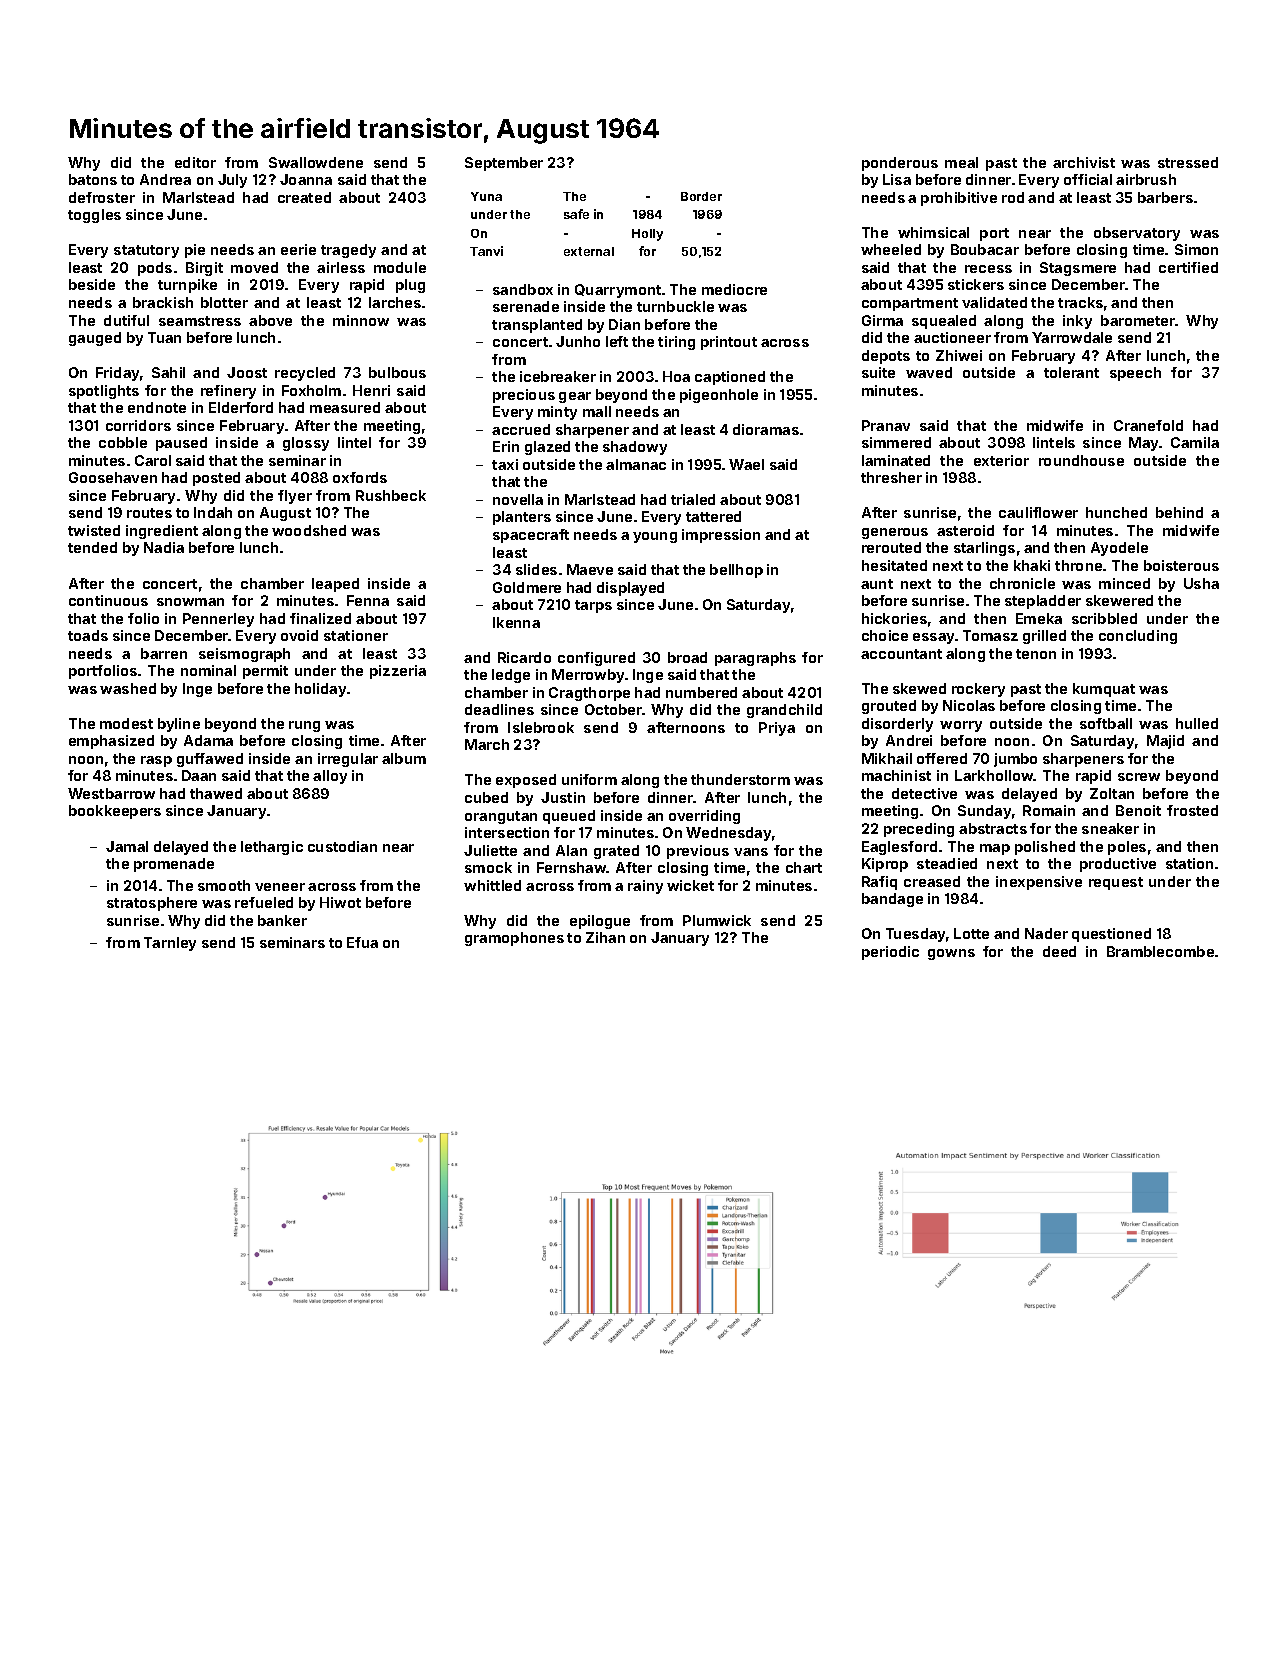 The height and width of the document is (1667, 1288). What do you see at coordinates (93, 179) in the document?
I see `batons` at bounding box center [93, 179].
